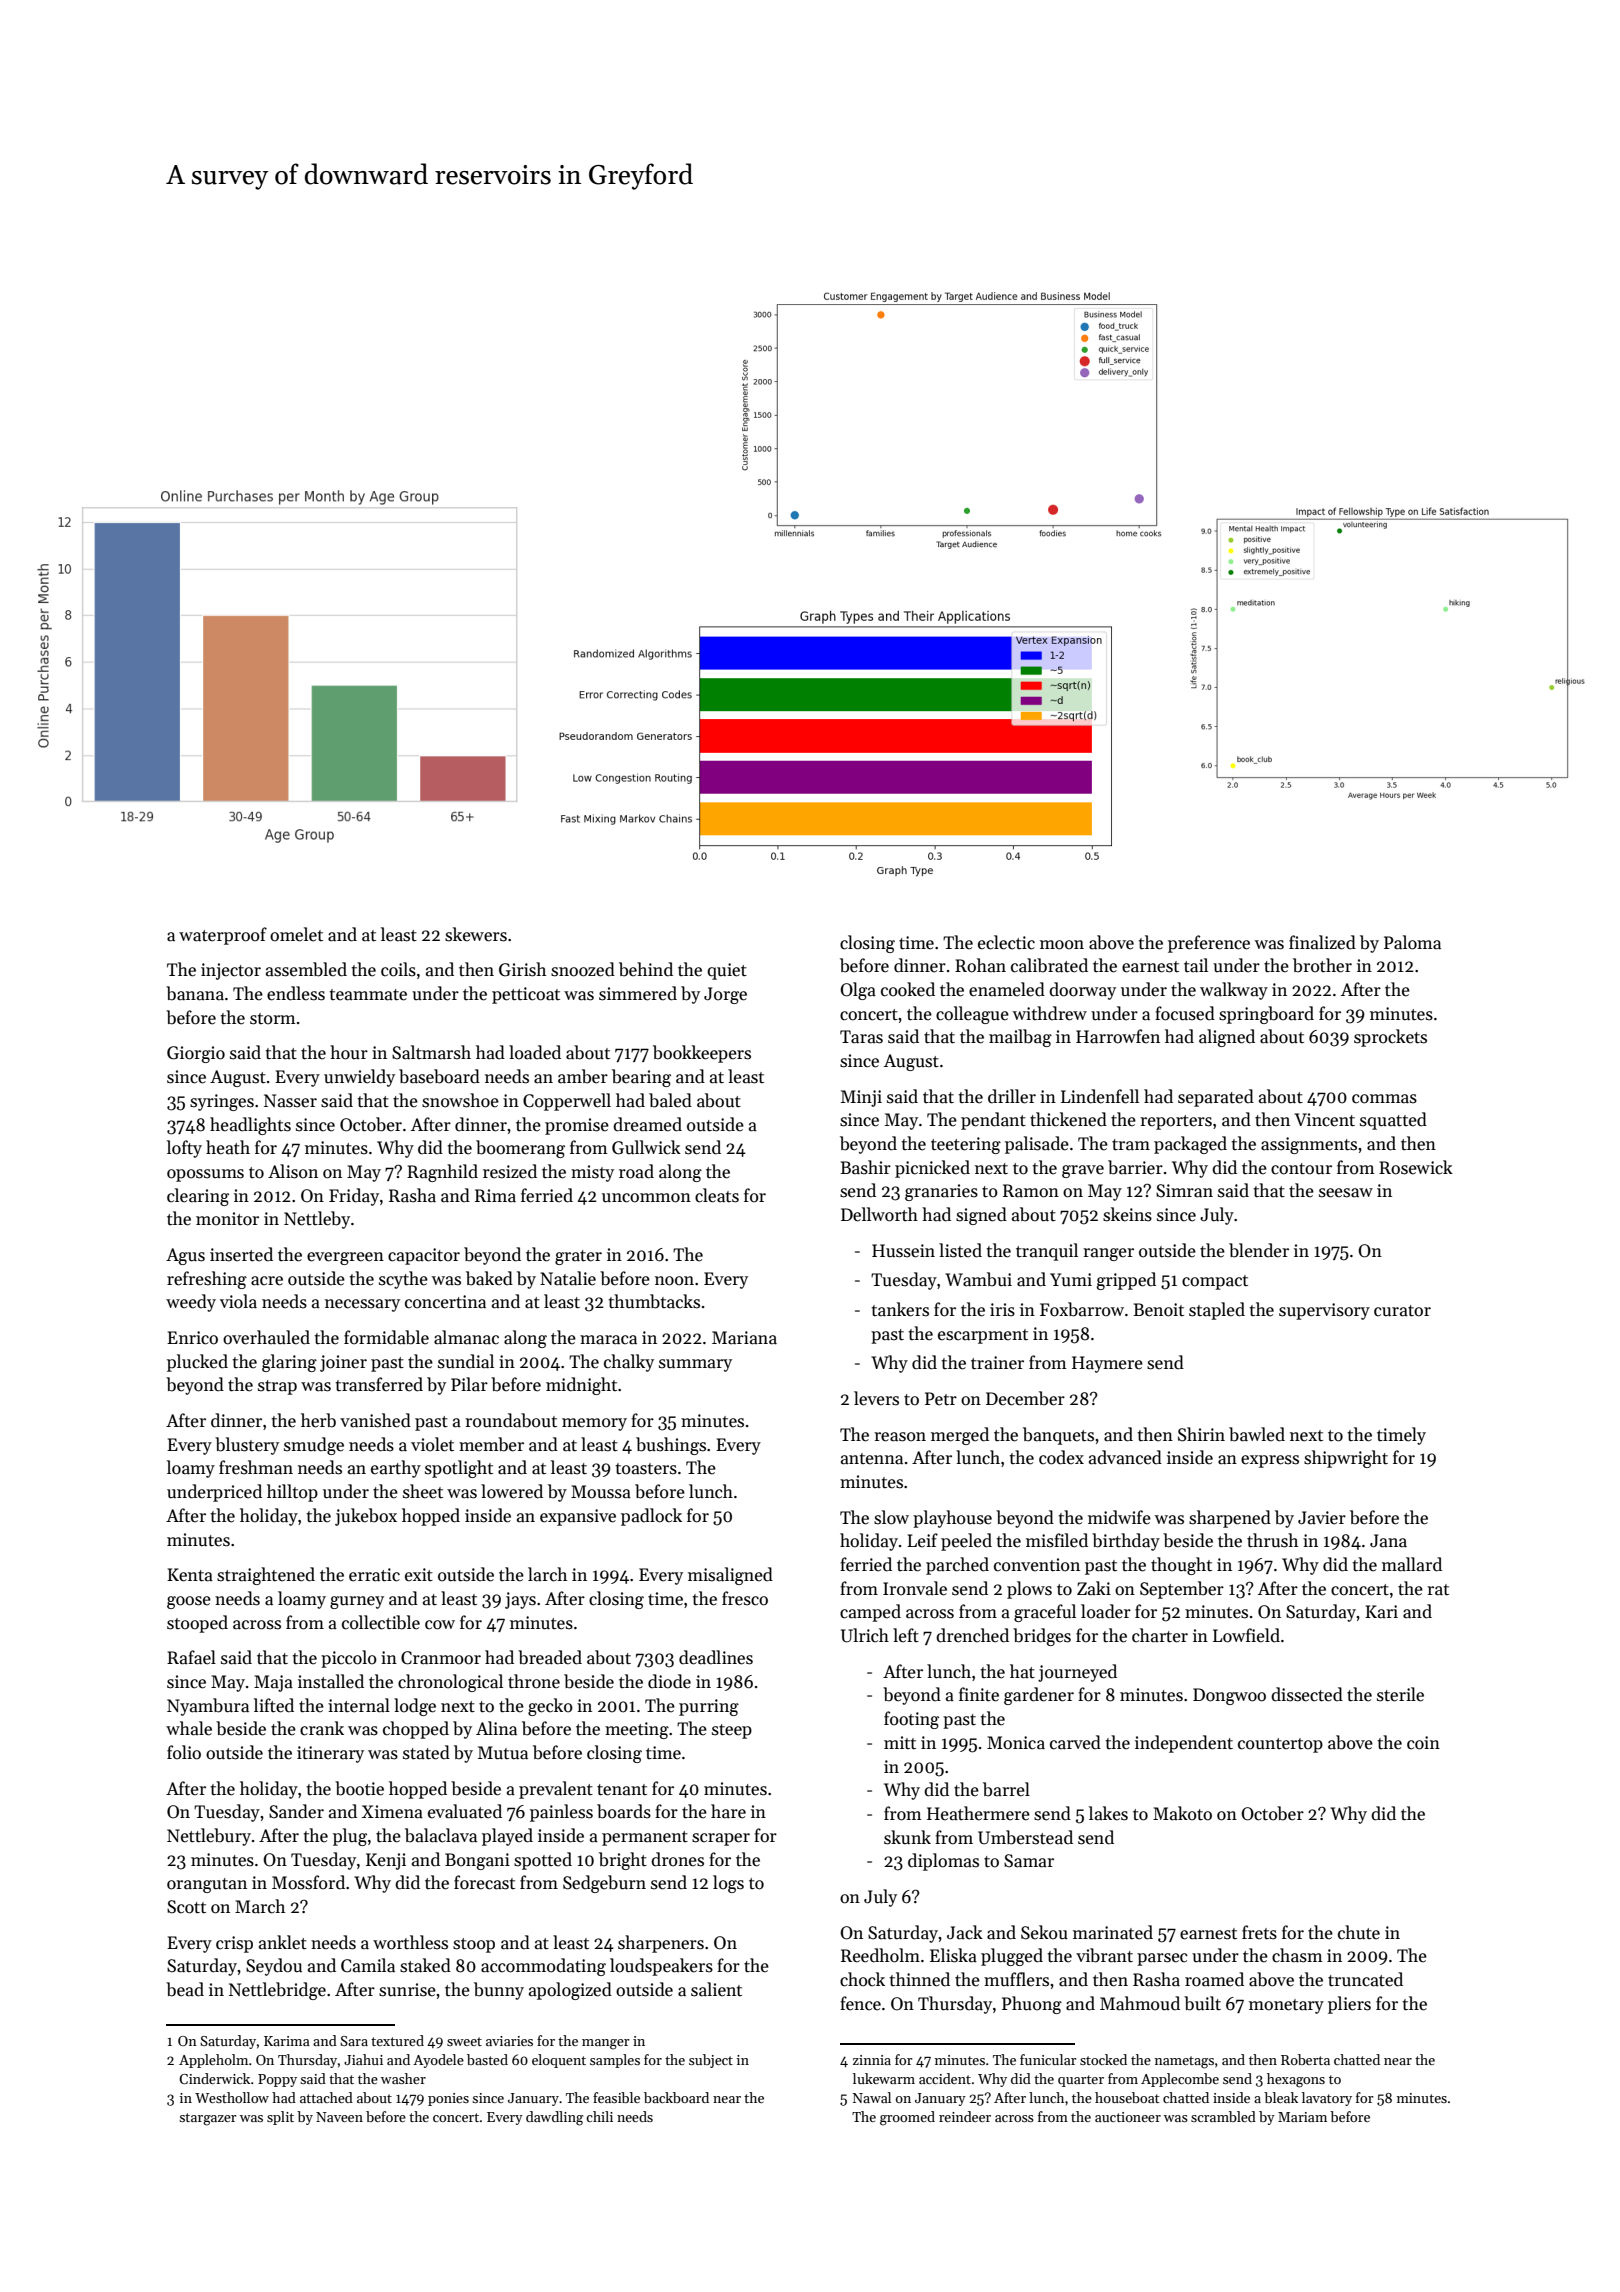 The image size is (1620, 2292). What do you see at coordinates (900, 1742) in the image?
I see `mitt` at bounding box center [900, 1742].
